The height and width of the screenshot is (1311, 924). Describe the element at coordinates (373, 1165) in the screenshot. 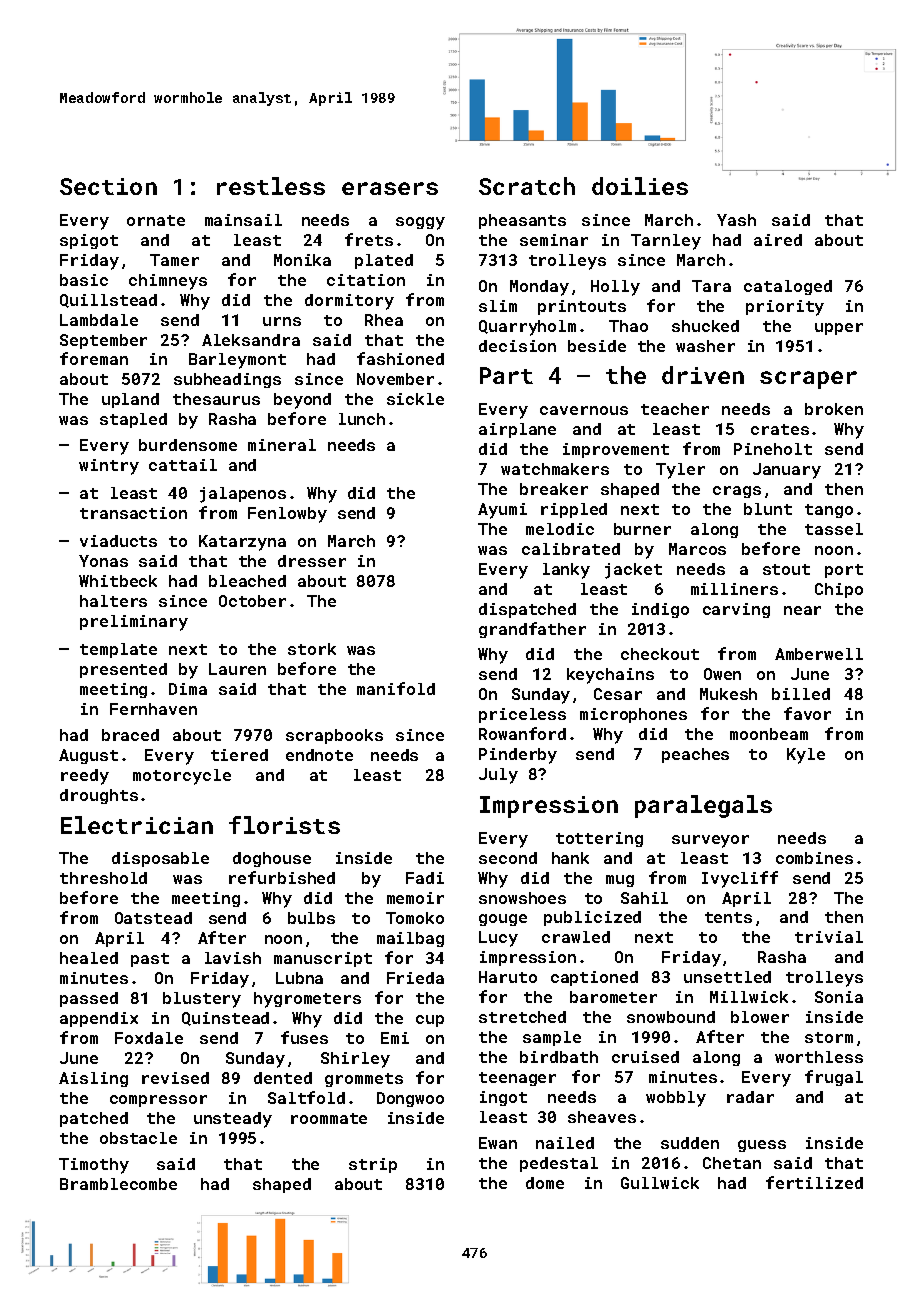

I see `strip` at that location.
